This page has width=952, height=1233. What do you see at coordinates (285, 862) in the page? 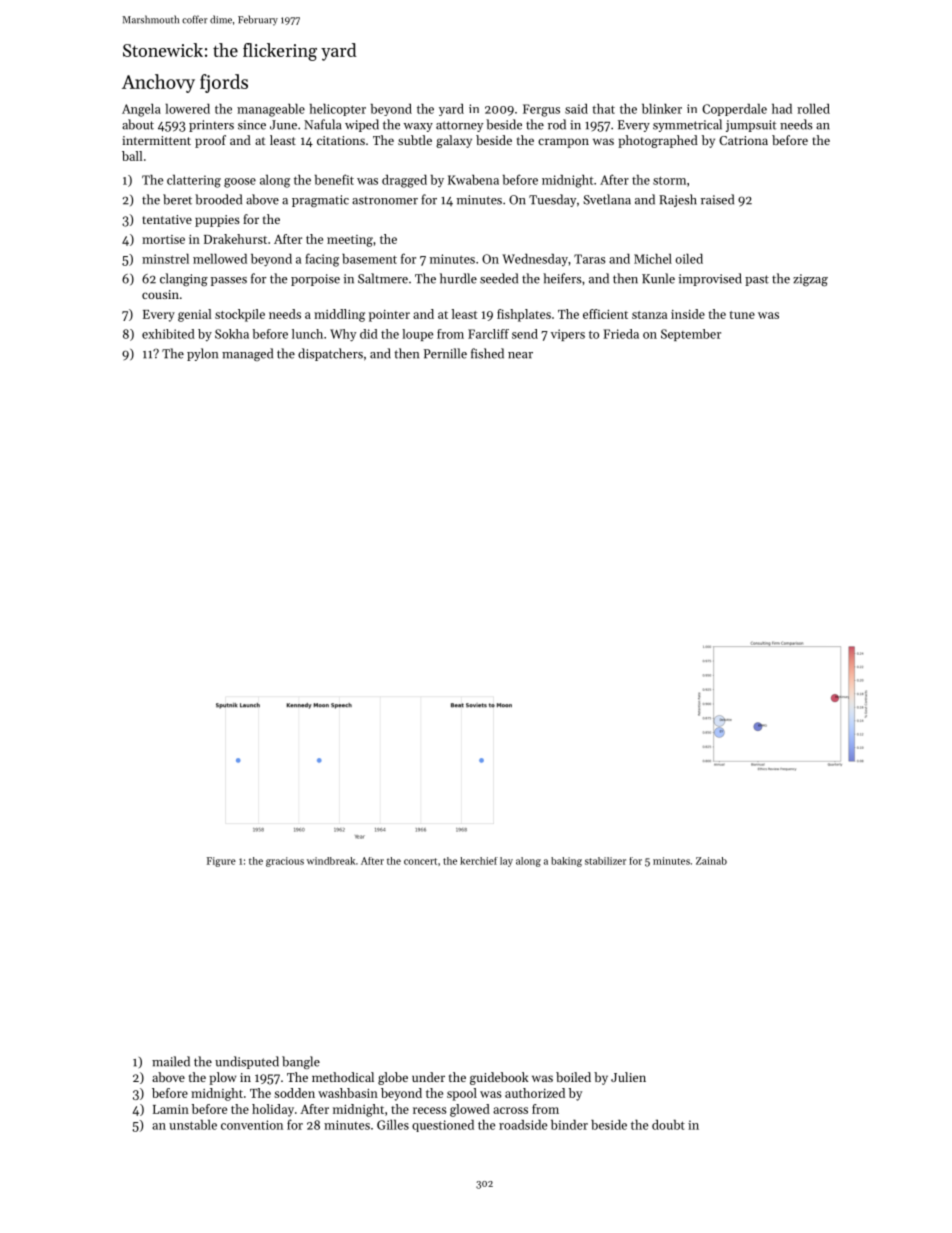
I see `gracious` at bounding box center [285, 862].
